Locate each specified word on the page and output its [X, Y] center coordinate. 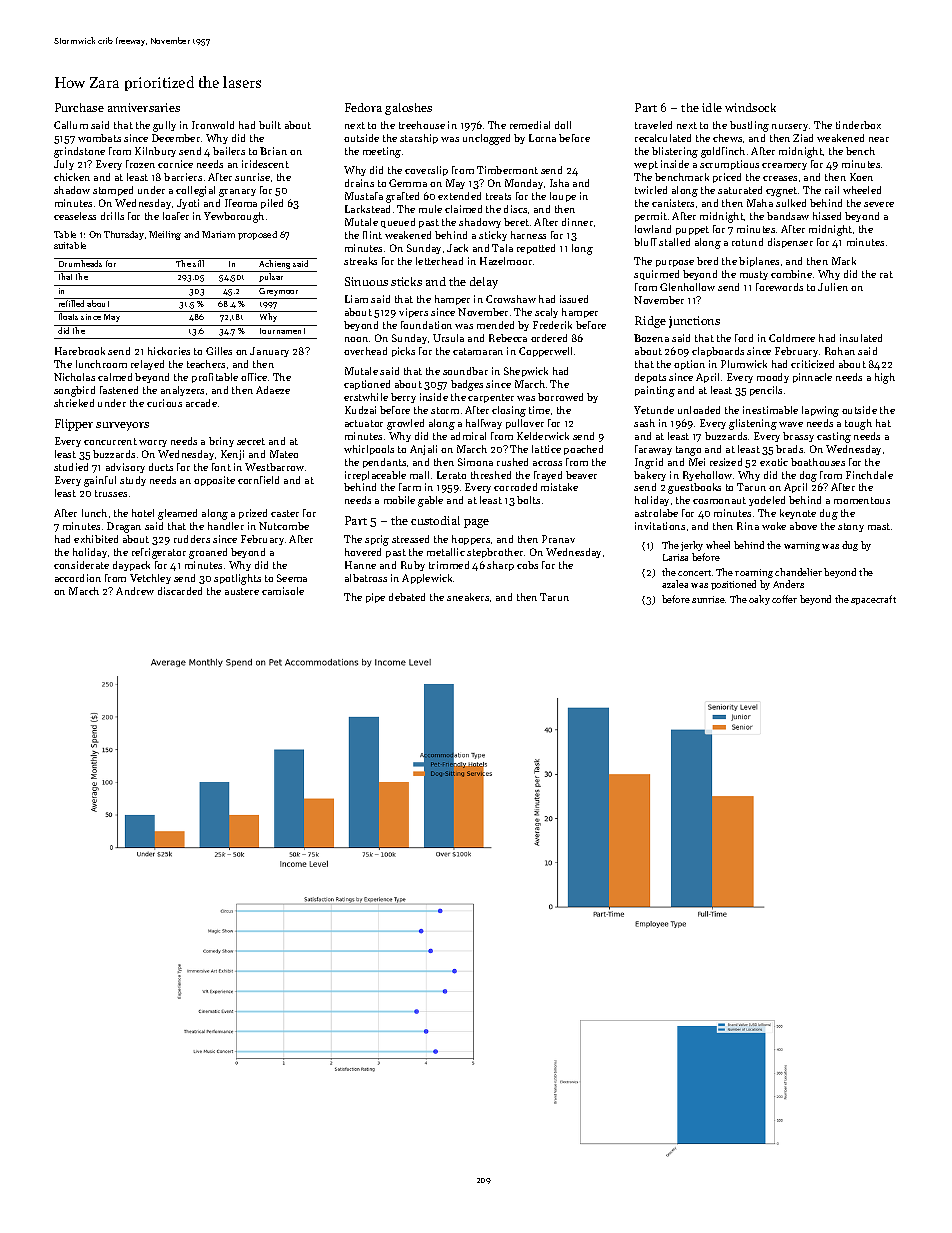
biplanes [759, 262]
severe [879, 204]
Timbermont [507, 170]
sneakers [468, 597]
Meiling [165, 235]
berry [403, 398]
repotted [536, 249]
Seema [292, 578]
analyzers [182, 391]
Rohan [840, 351]
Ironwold [213, 125]
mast [879, 526]
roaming [754, 573]
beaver [581, 475]
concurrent [110, 441]
